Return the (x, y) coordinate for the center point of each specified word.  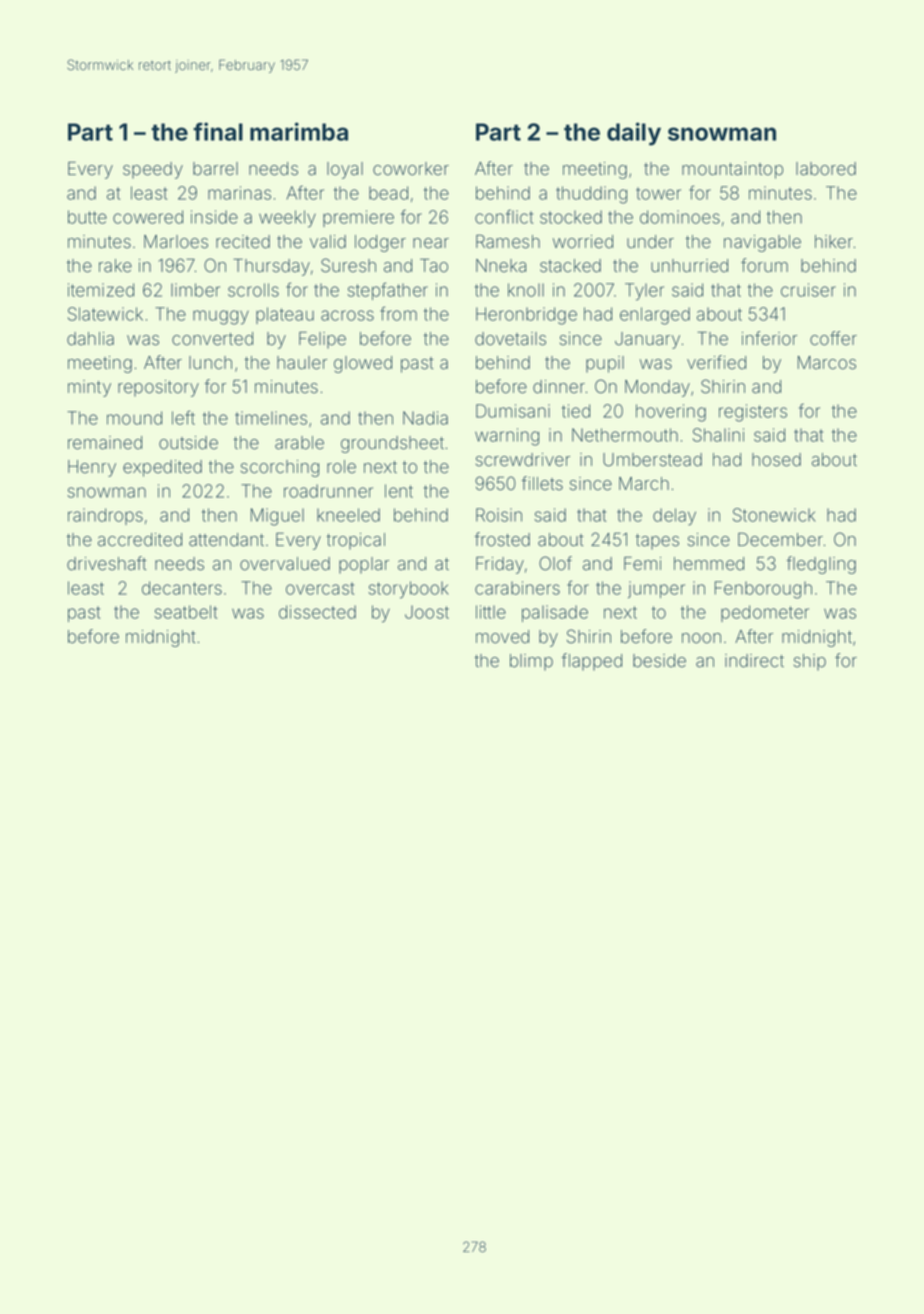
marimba (299, 131)
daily (634, 134)
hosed (776, 460)
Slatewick (105, 314)
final (218, 131)
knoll (526, 290)
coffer (833, 338)
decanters (182, 588)
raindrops (105, 516)
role (341, 467)
